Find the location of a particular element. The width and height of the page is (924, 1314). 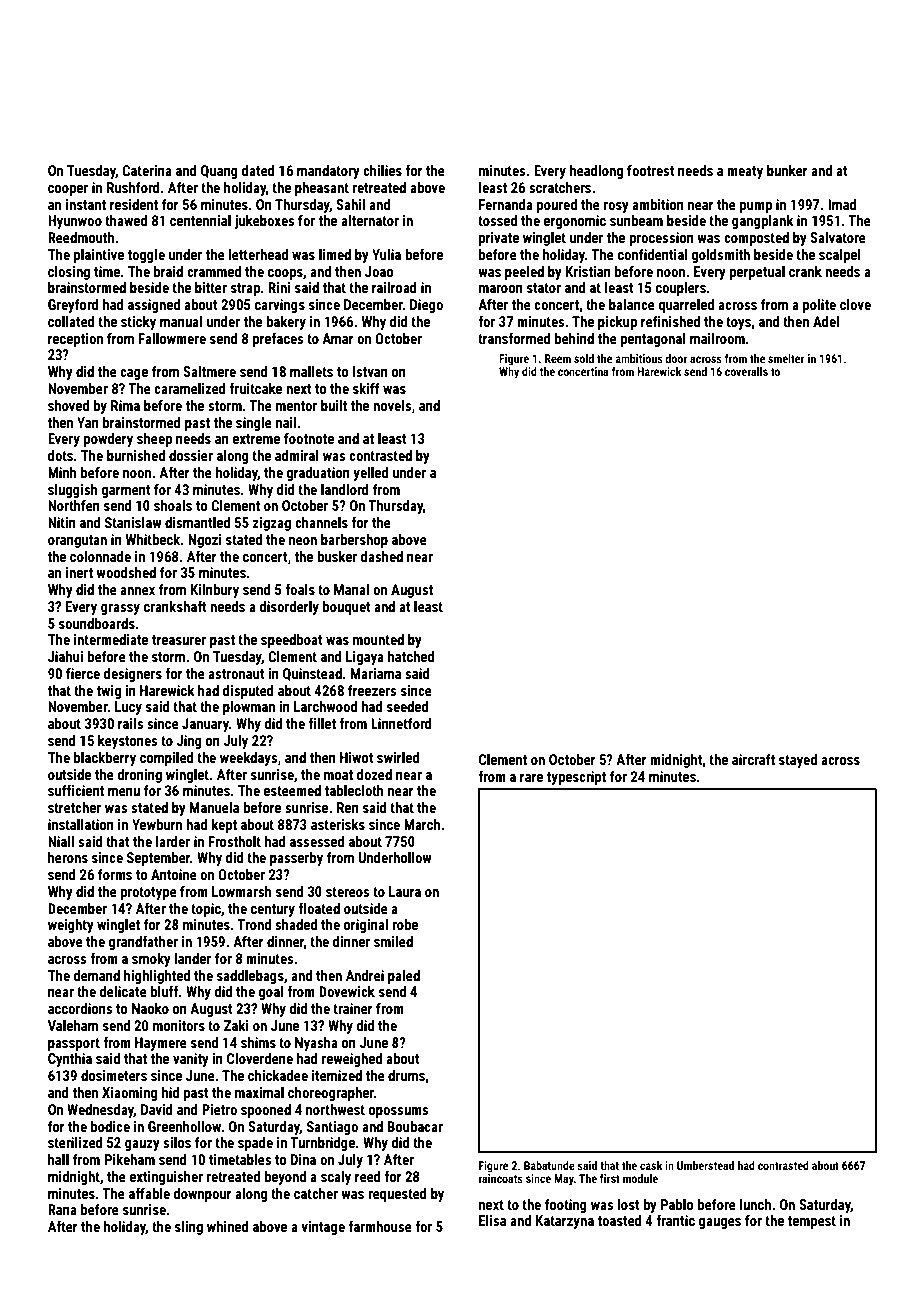

sunbeam is located at coordinates (636, 220).
